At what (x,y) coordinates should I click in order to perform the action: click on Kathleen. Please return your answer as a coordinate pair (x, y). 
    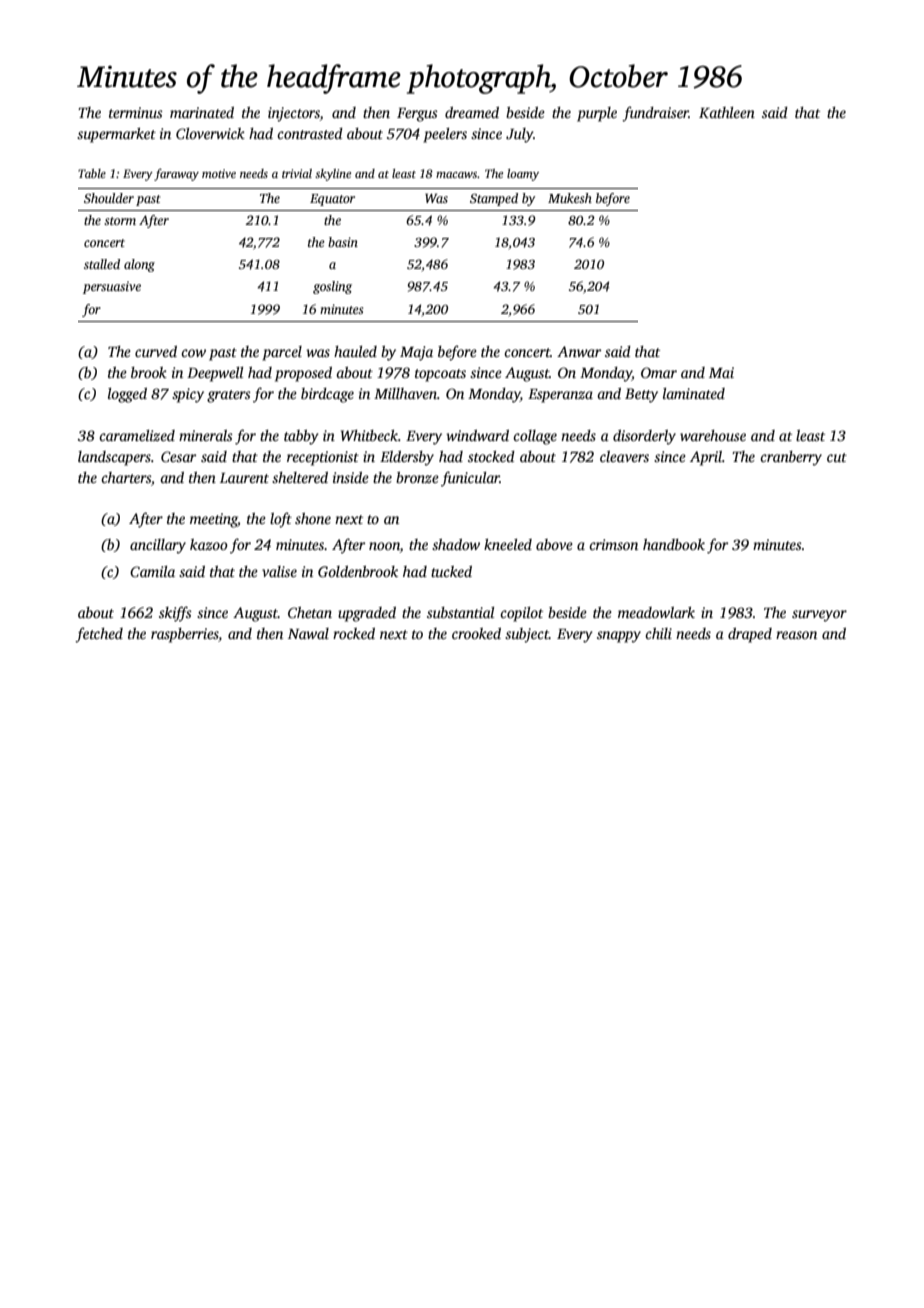
    Looking at the image, I should click on (727, 112).
